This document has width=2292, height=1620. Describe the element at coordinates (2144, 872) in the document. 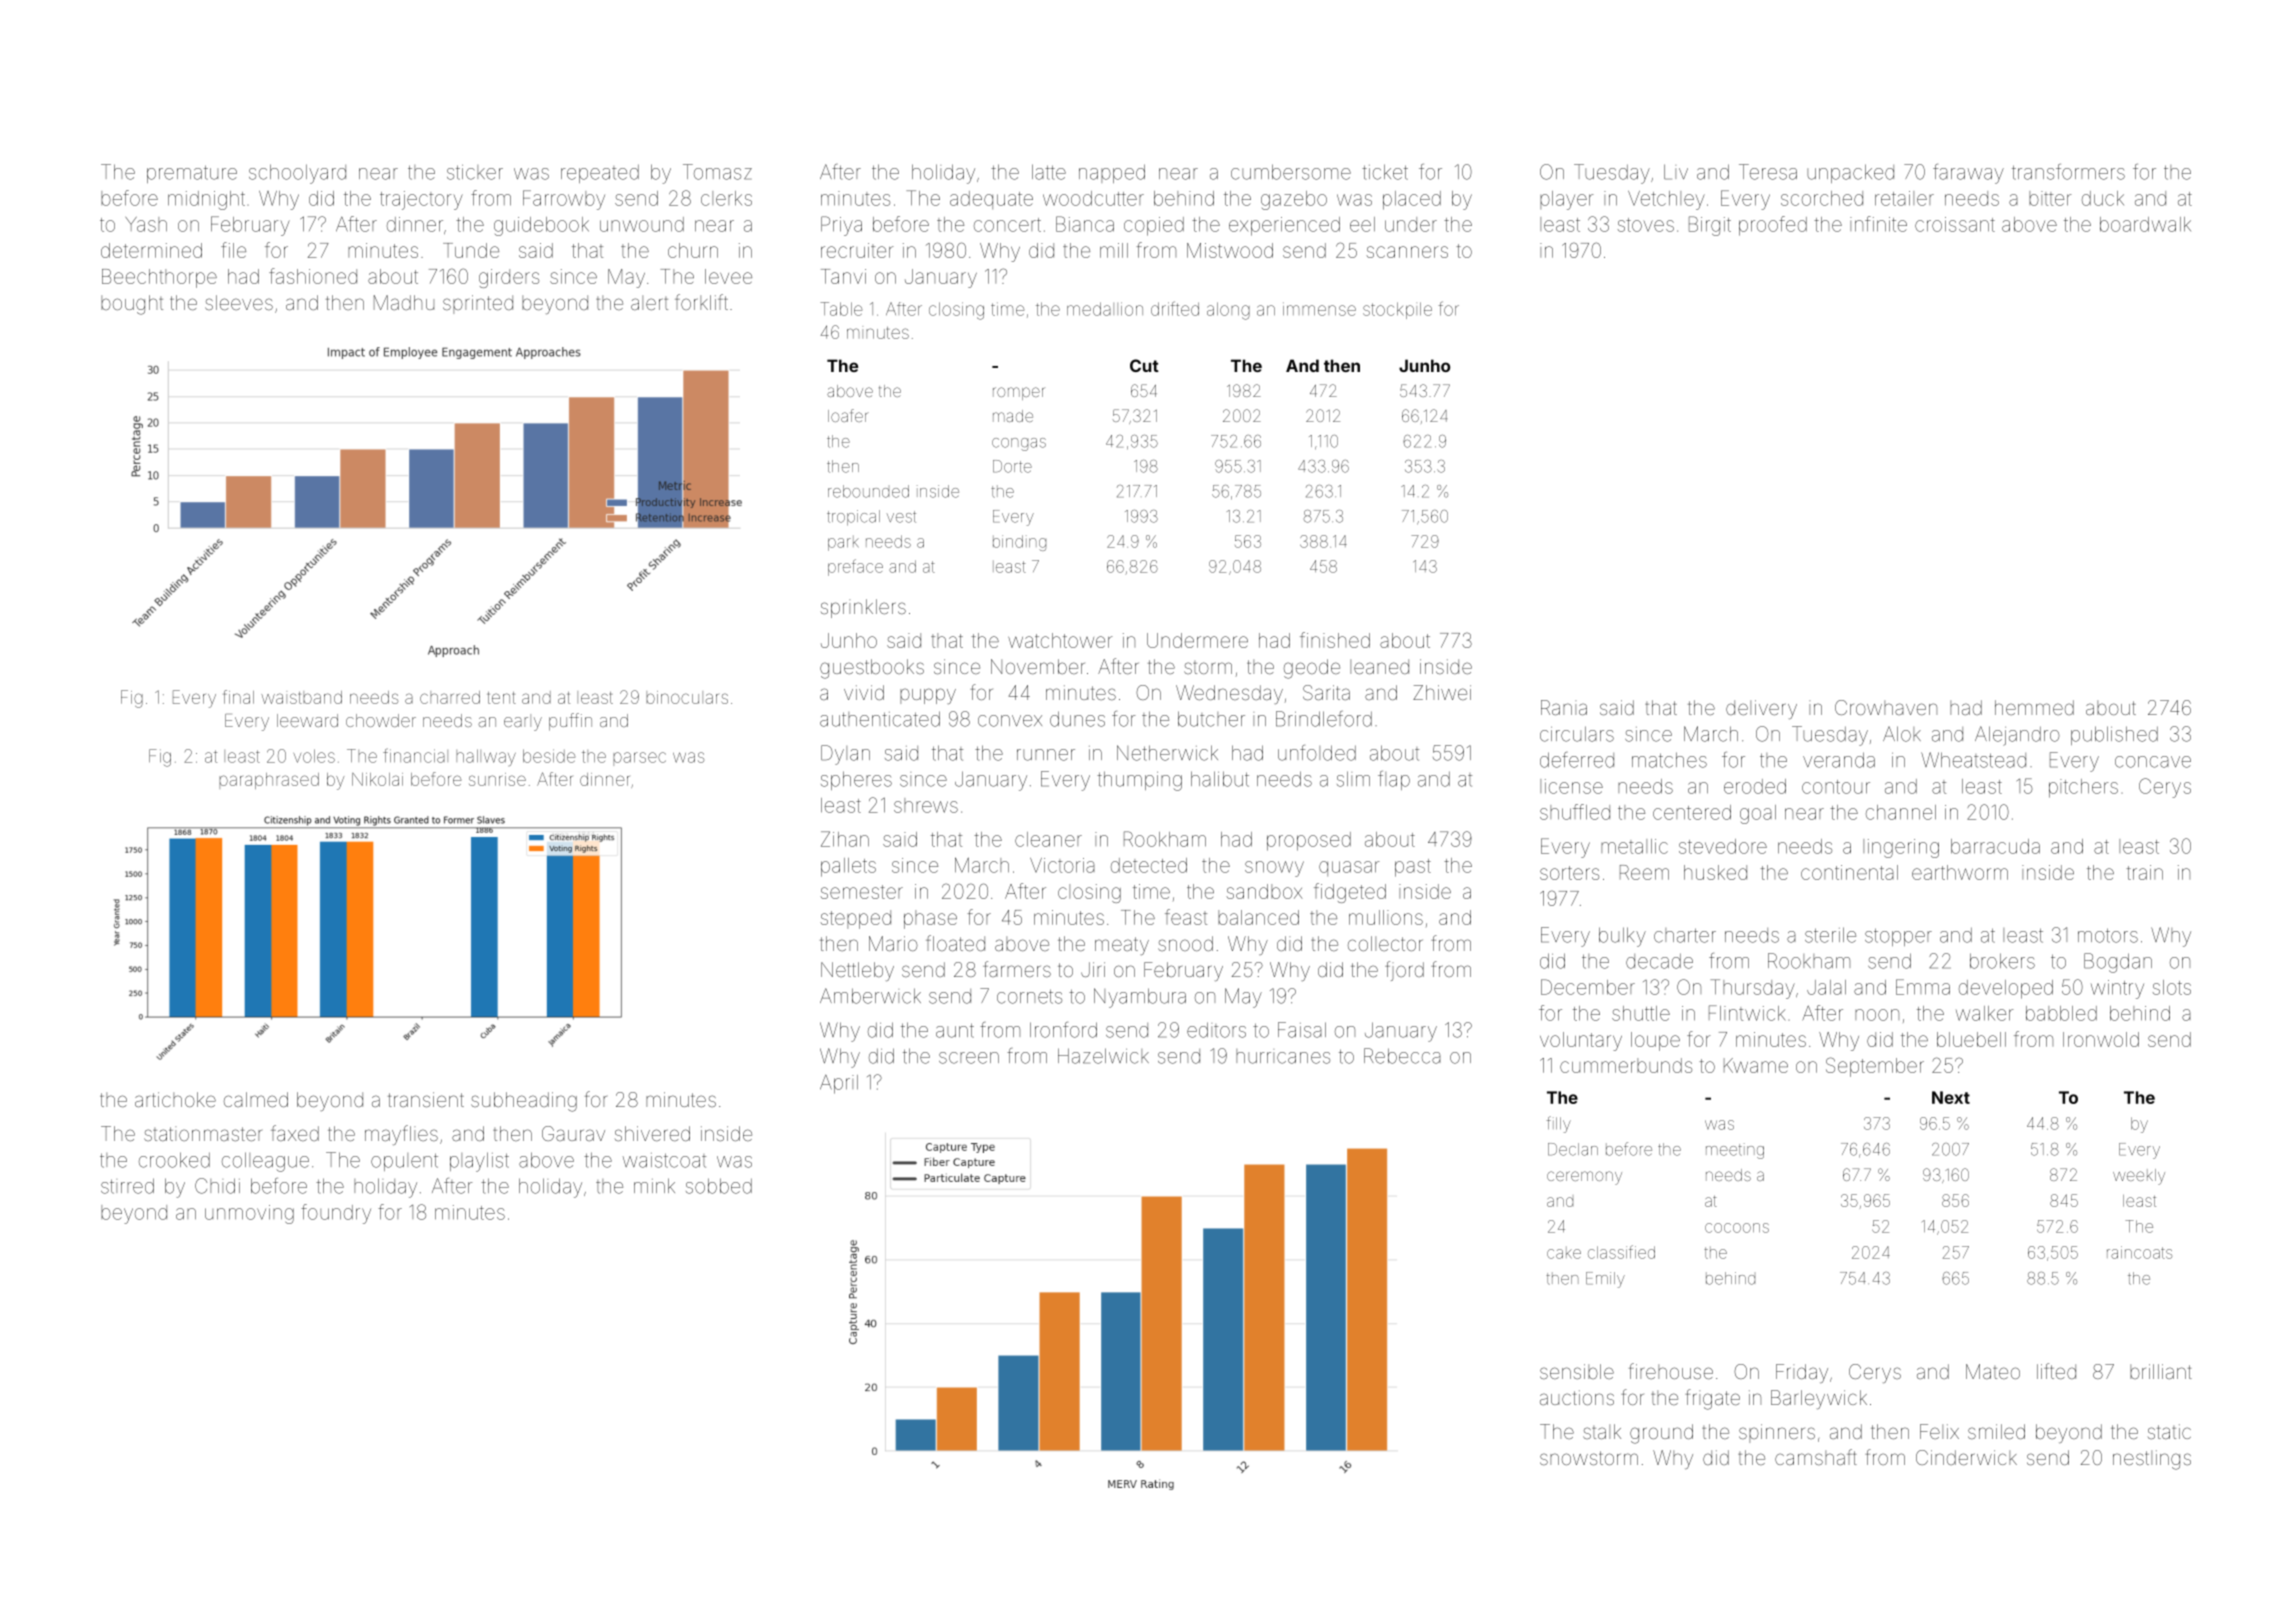

I see `train` at that location.
